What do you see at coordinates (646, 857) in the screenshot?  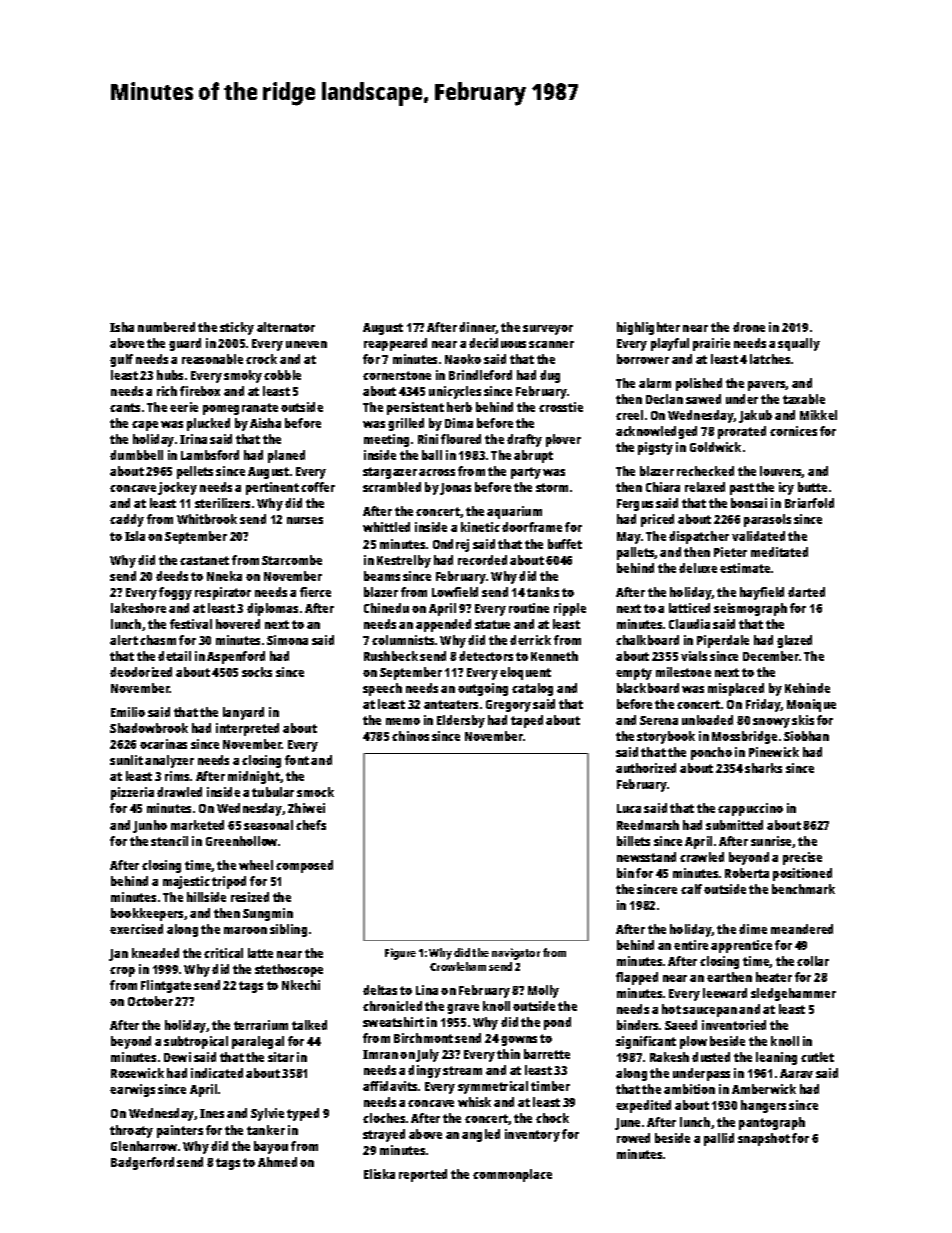 I see `newsstand` at bounding box center [646, 857].
